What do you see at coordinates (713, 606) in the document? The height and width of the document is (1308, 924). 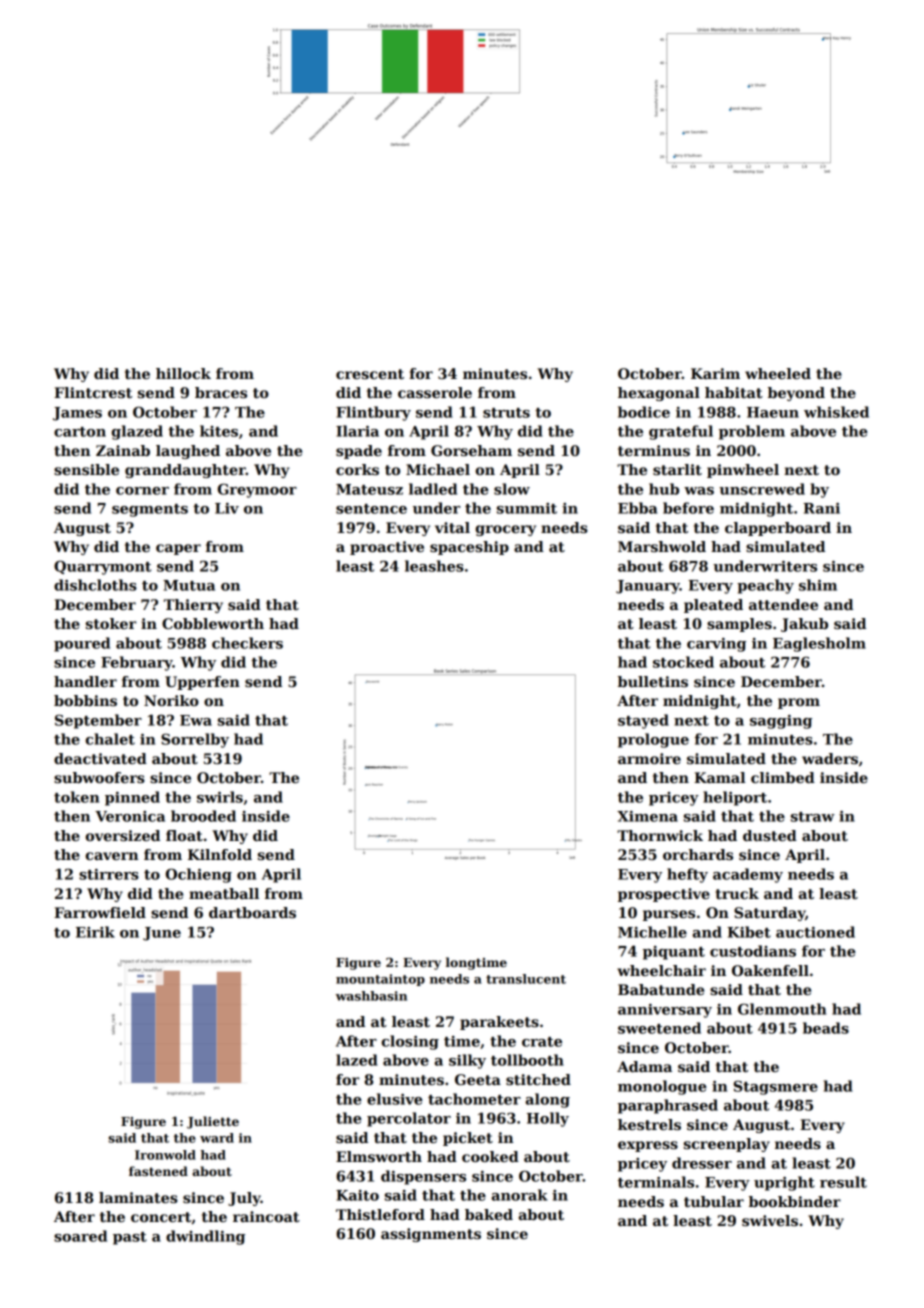 I see `pleated` at bounding box center [713, 606].
